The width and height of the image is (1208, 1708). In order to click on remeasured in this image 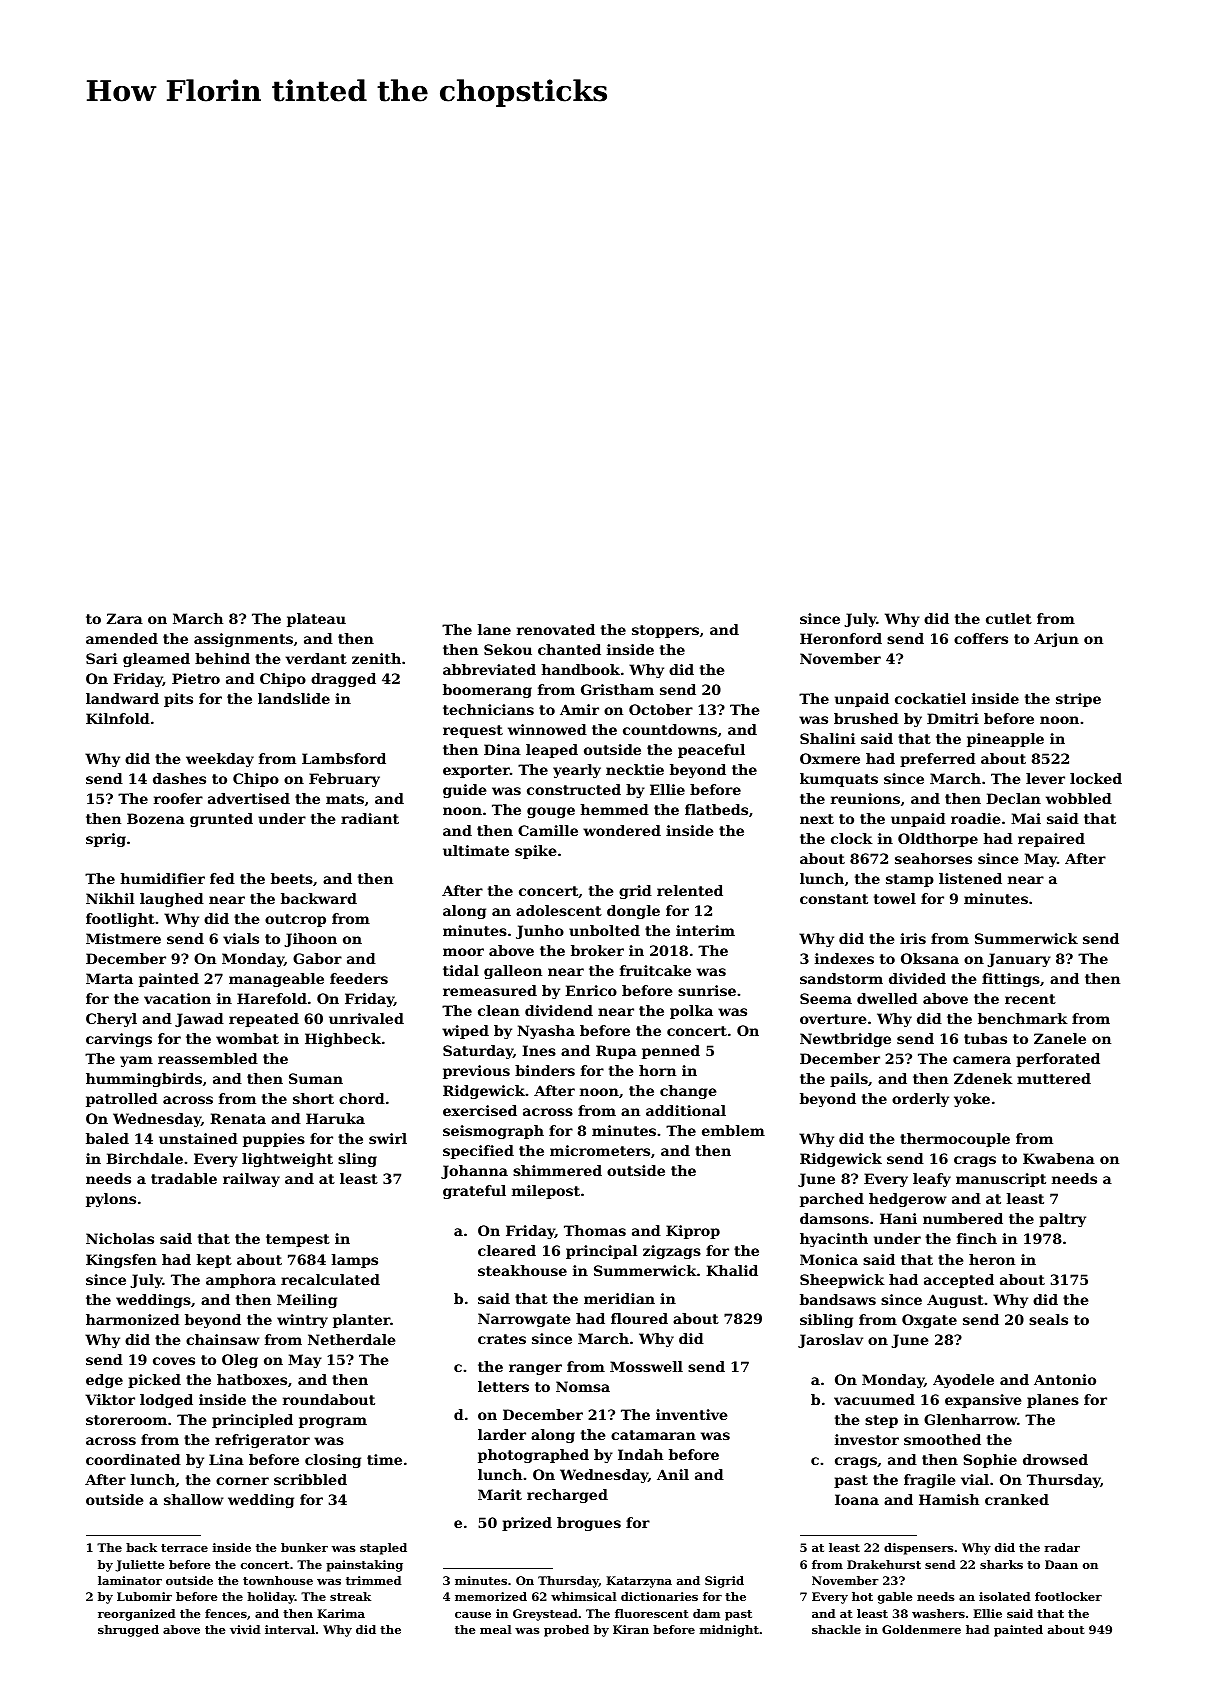, I will do `click(490, 990)`.
